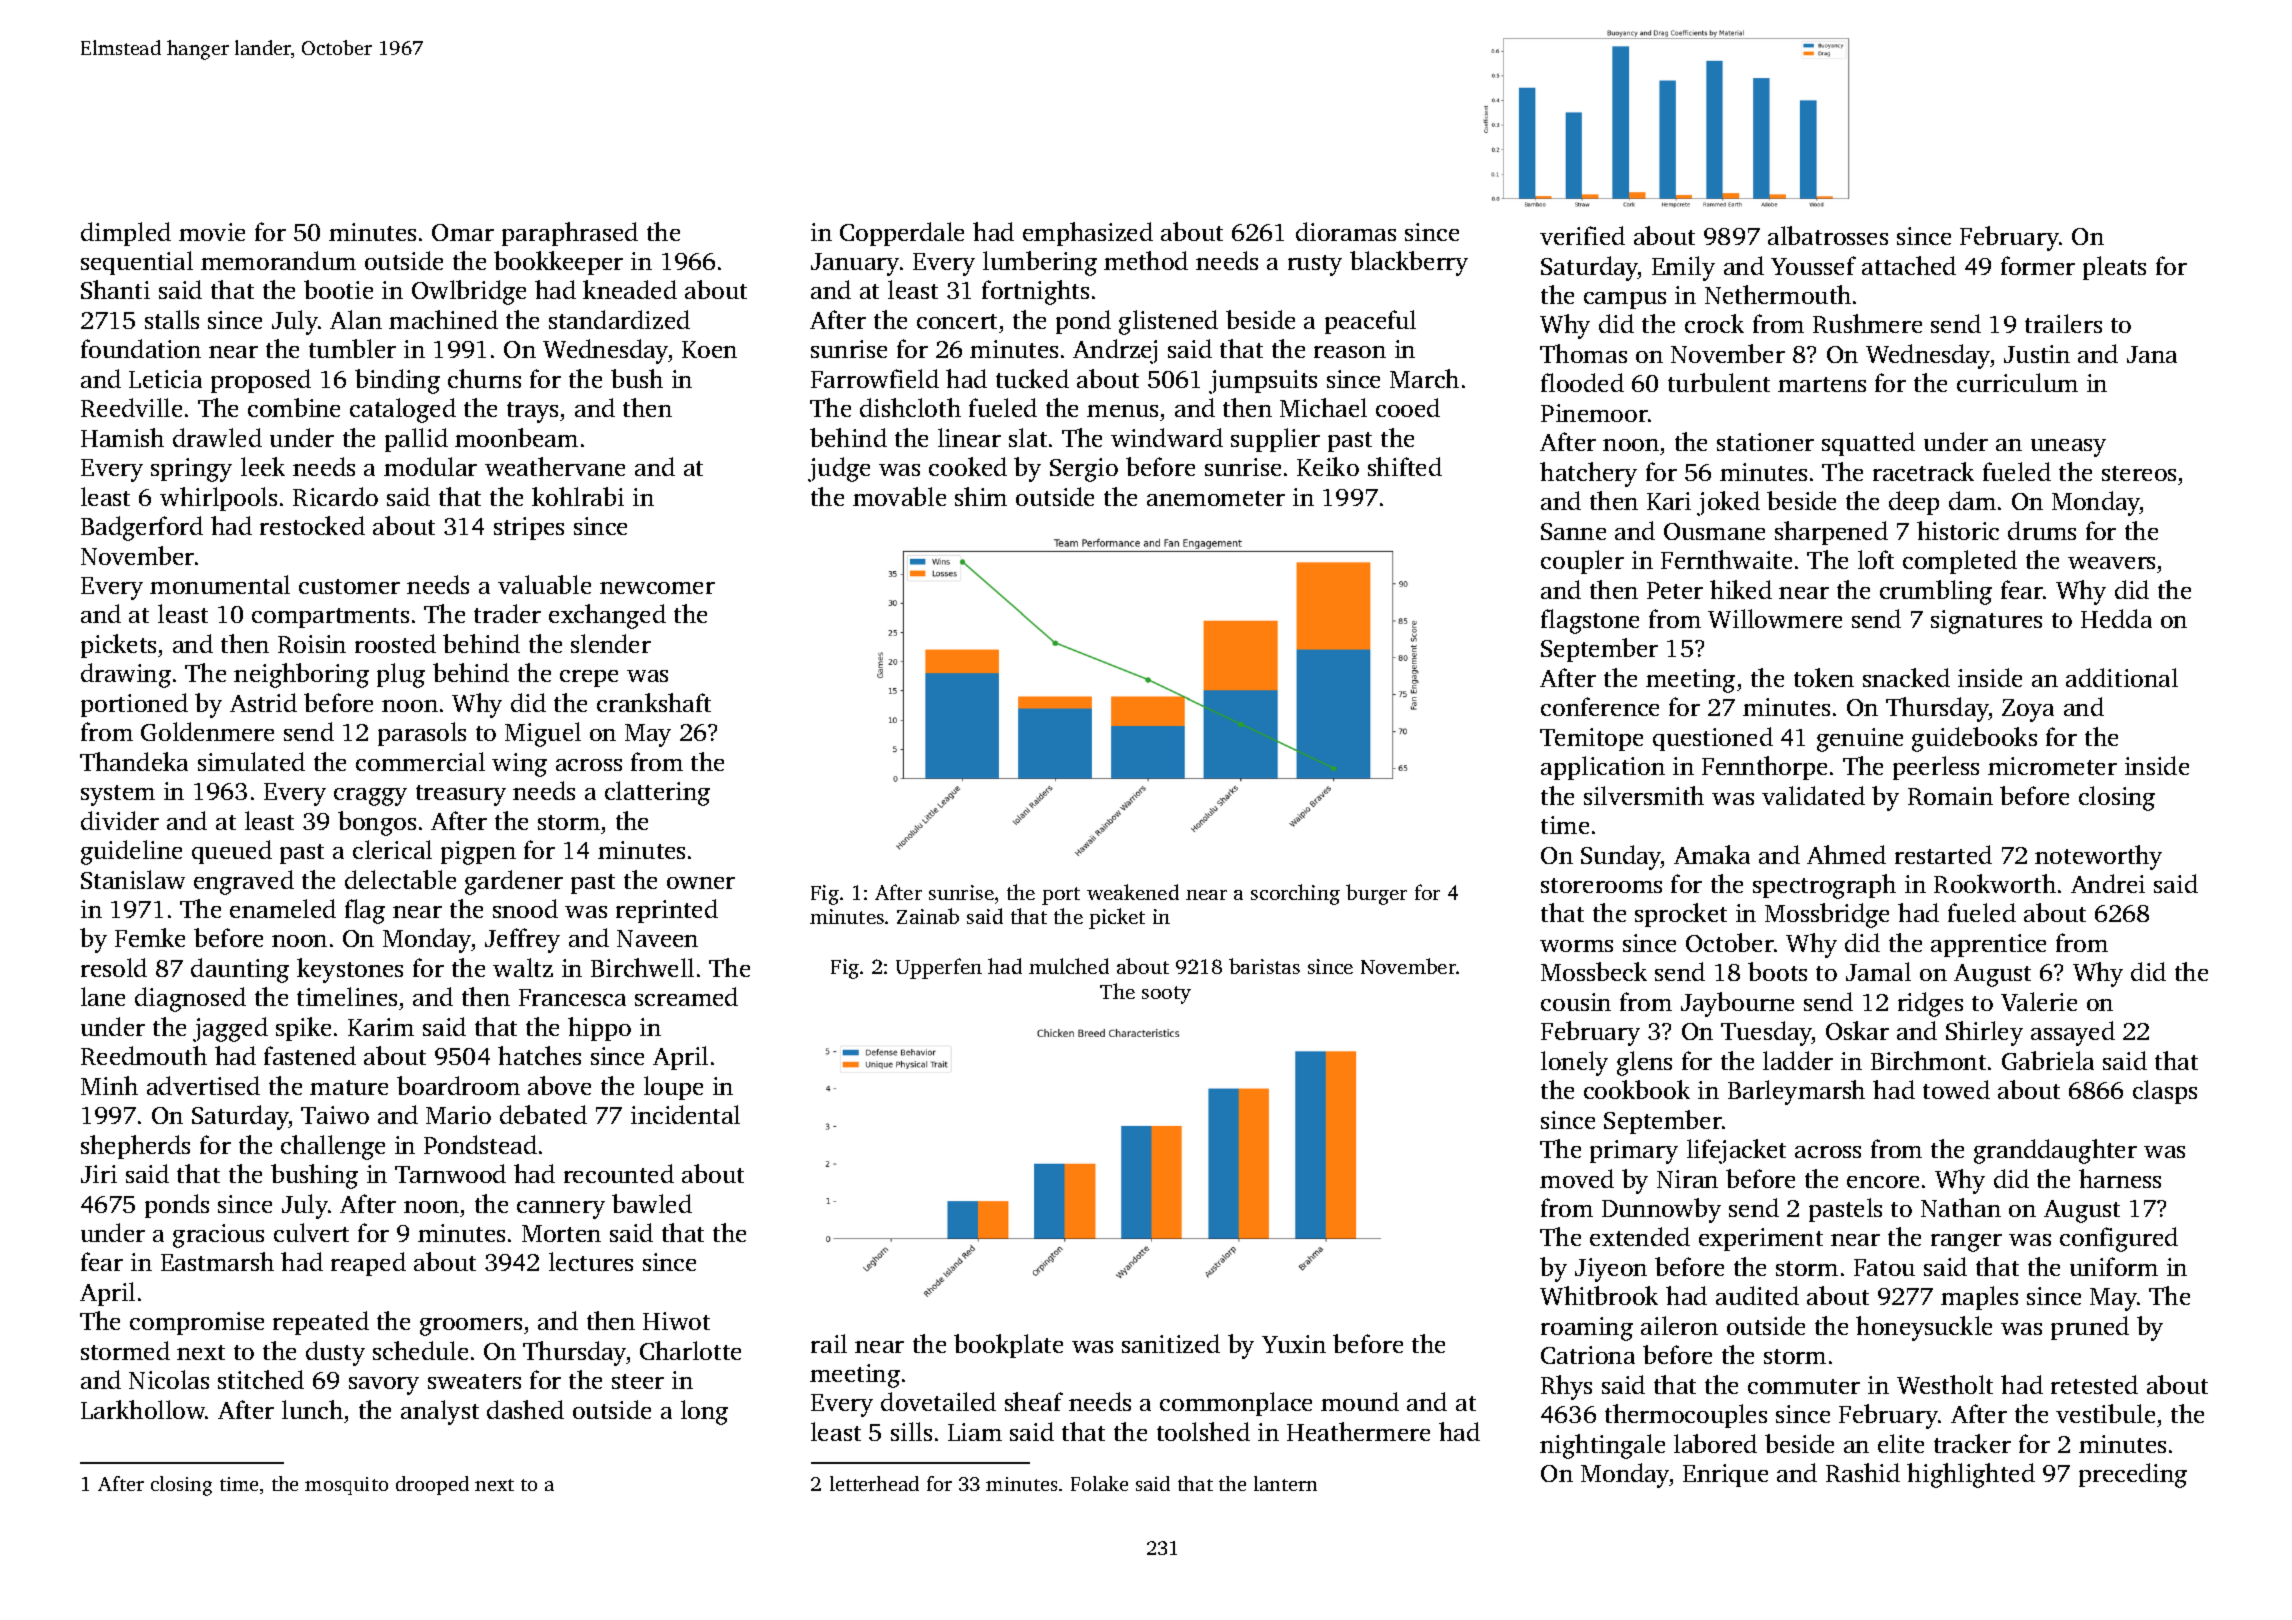  Describe the element at coordinates (1884, 1267) in the document. I see `Fatou` at that location.
